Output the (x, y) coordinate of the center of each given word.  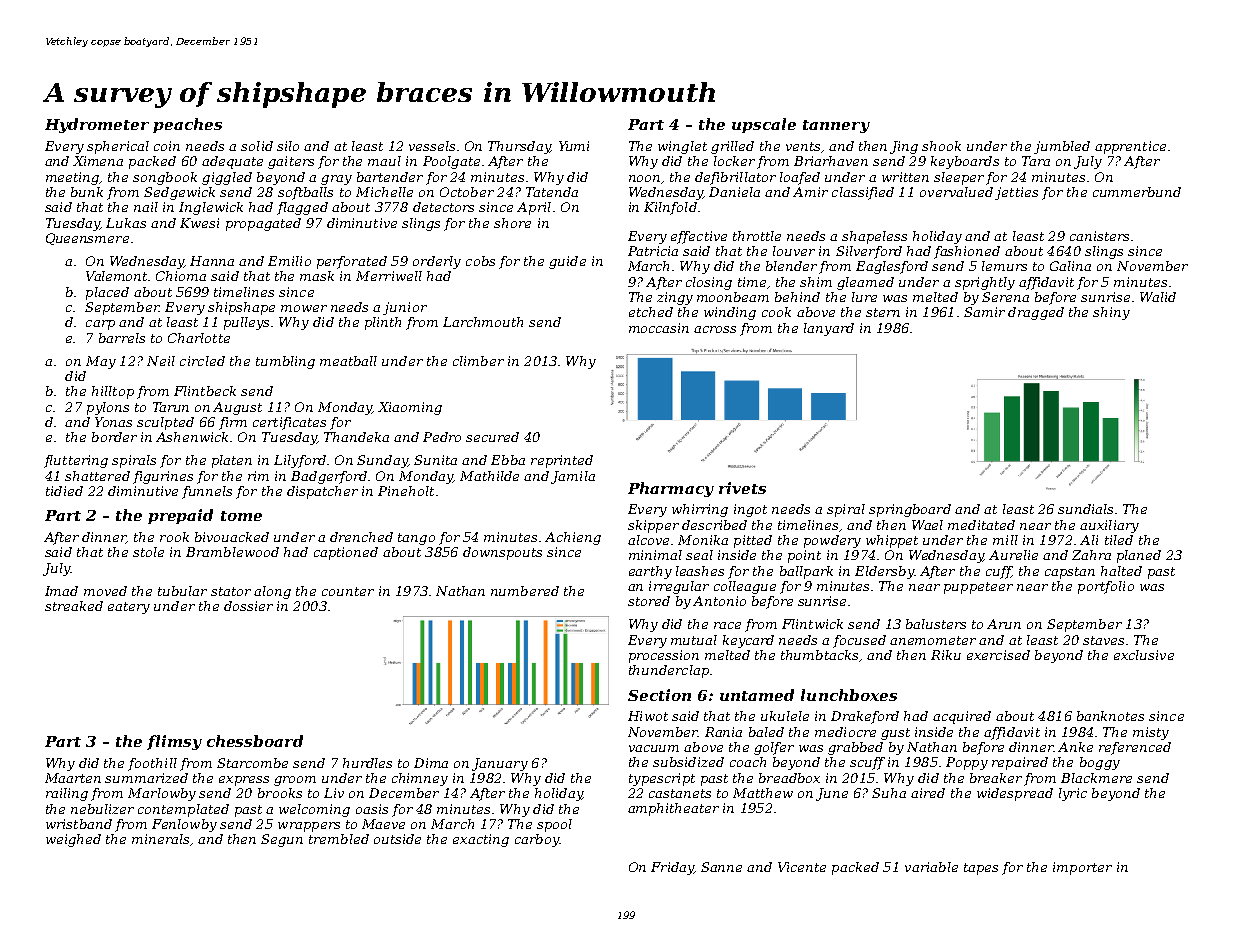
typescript (662, 779)
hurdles (367, 763)
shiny (1111, 313)
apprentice (1130, 147)
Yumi (574, 146)
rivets (742, 488)
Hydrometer (97, 125)
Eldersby (884, 572)
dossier (248, 606)
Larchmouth (483, 322)
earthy (650, 572)
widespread (1015, 794)
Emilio (289, 261)
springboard (910, 510)
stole (148, 552)
